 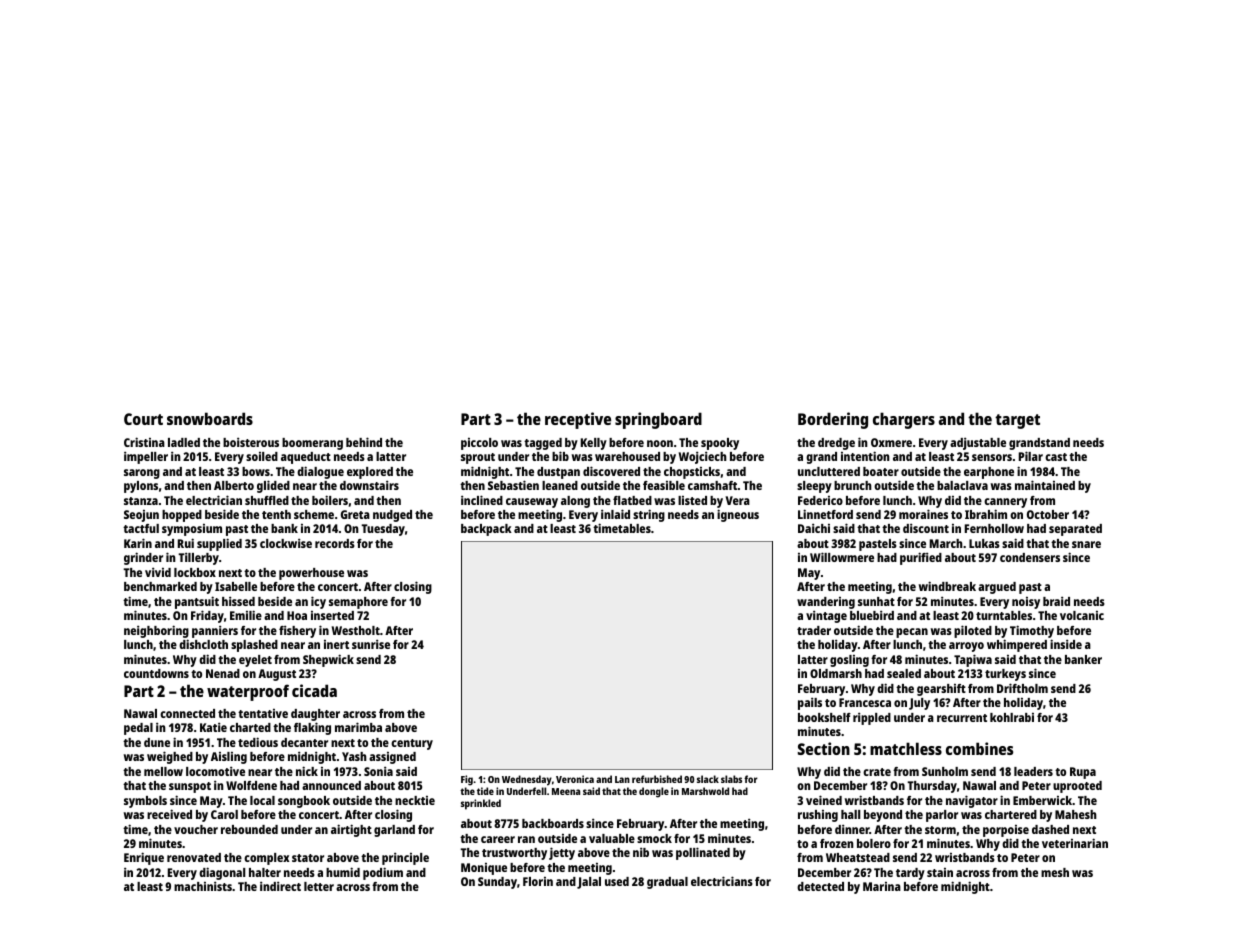 What do you see at coordinates (160, 586) in the image?
I see `benchmarked` at bounding box center [160, 586].
